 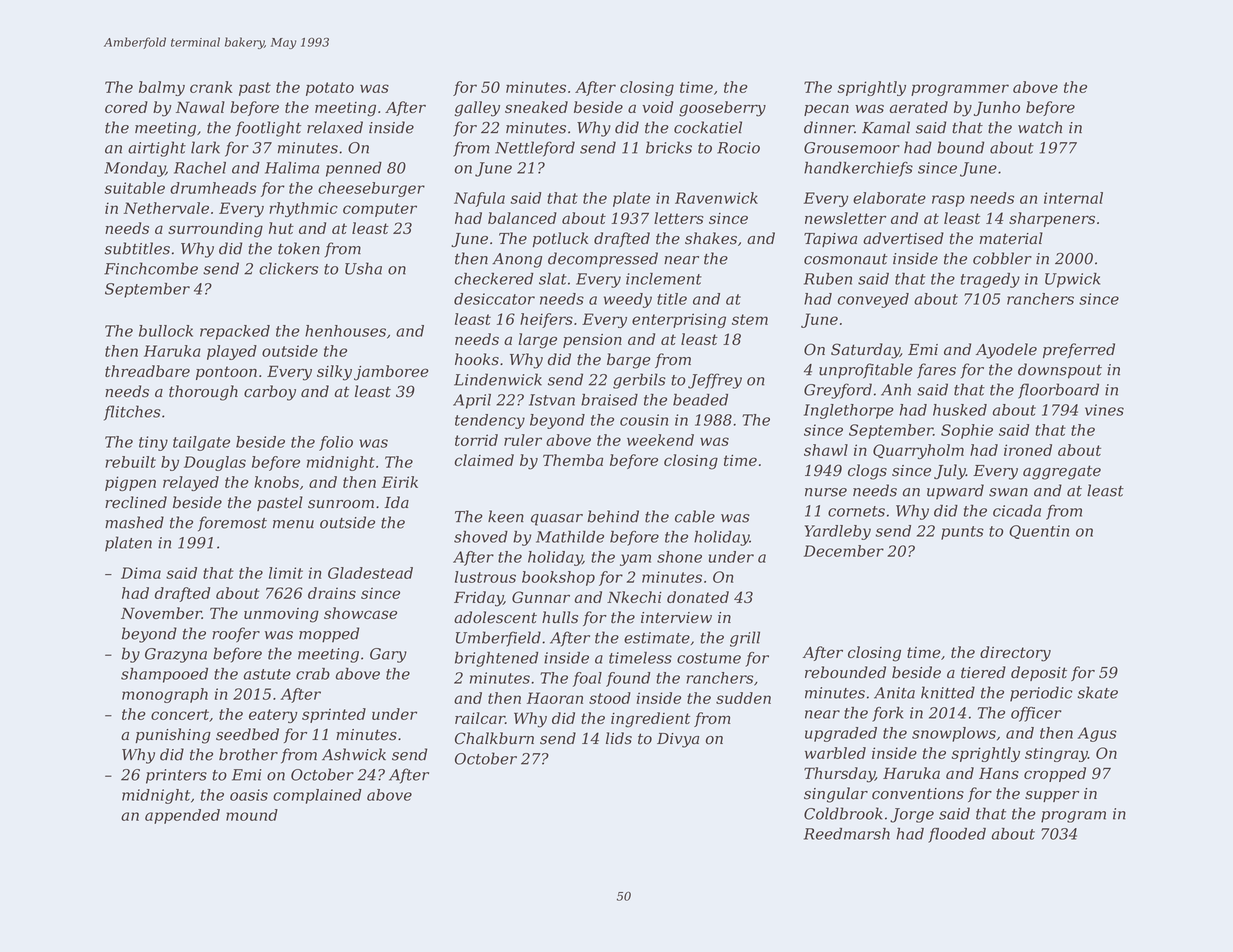 I want to click on cousin, so click(x=644, y=420).
